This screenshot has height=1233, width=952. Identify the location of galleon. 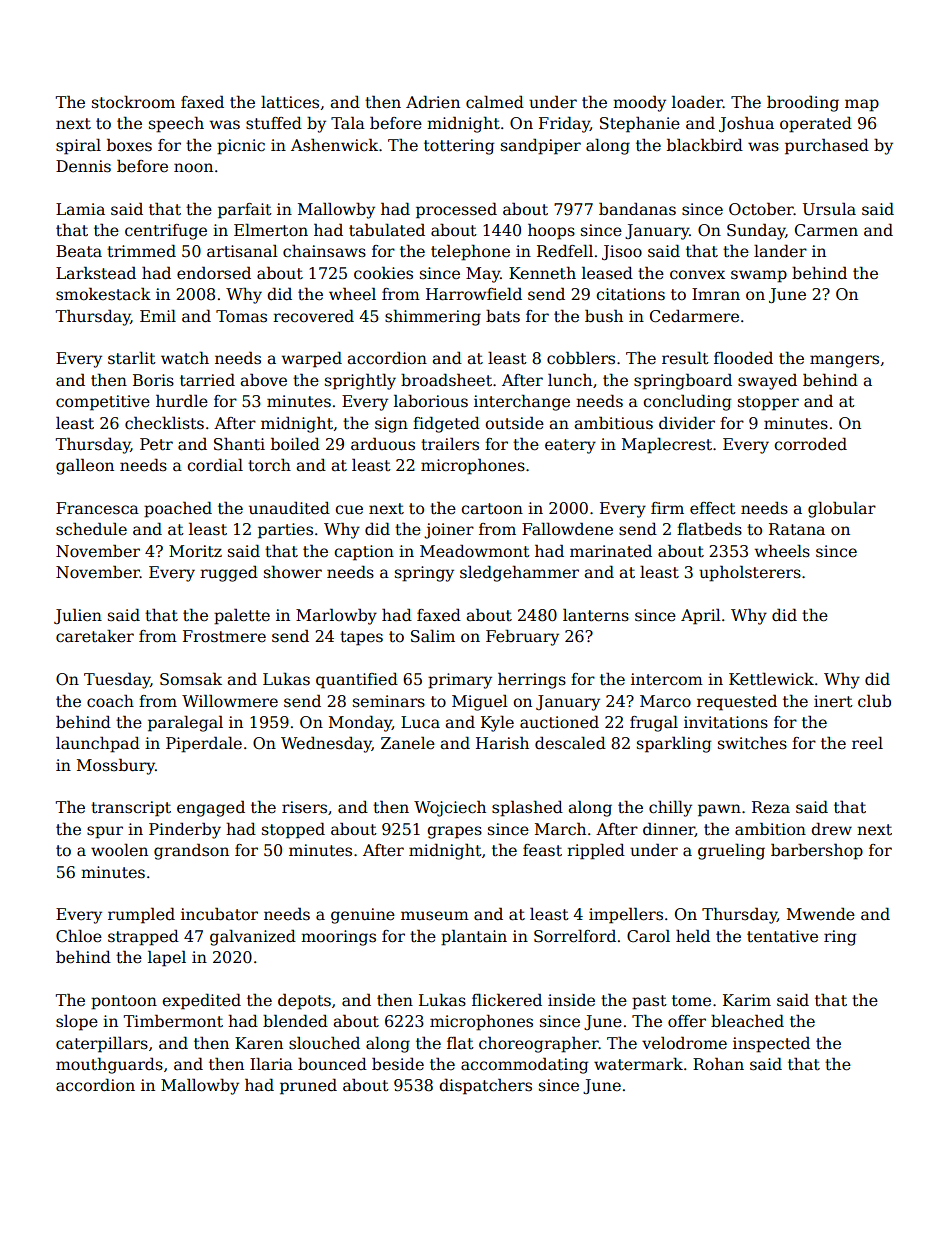
(85, 466).
